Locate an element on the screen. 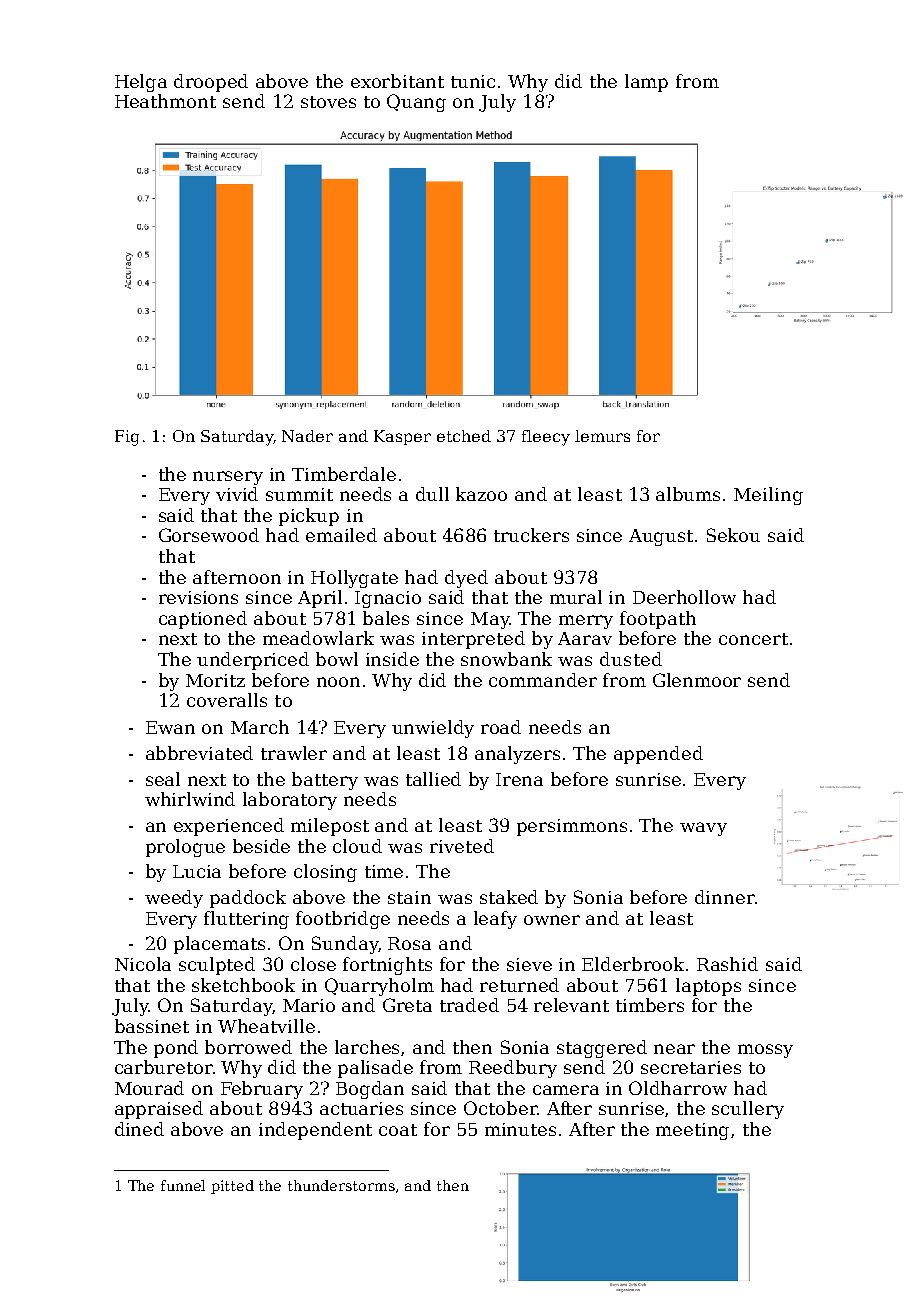  exorbitant is located at coordinates (397, 81).
